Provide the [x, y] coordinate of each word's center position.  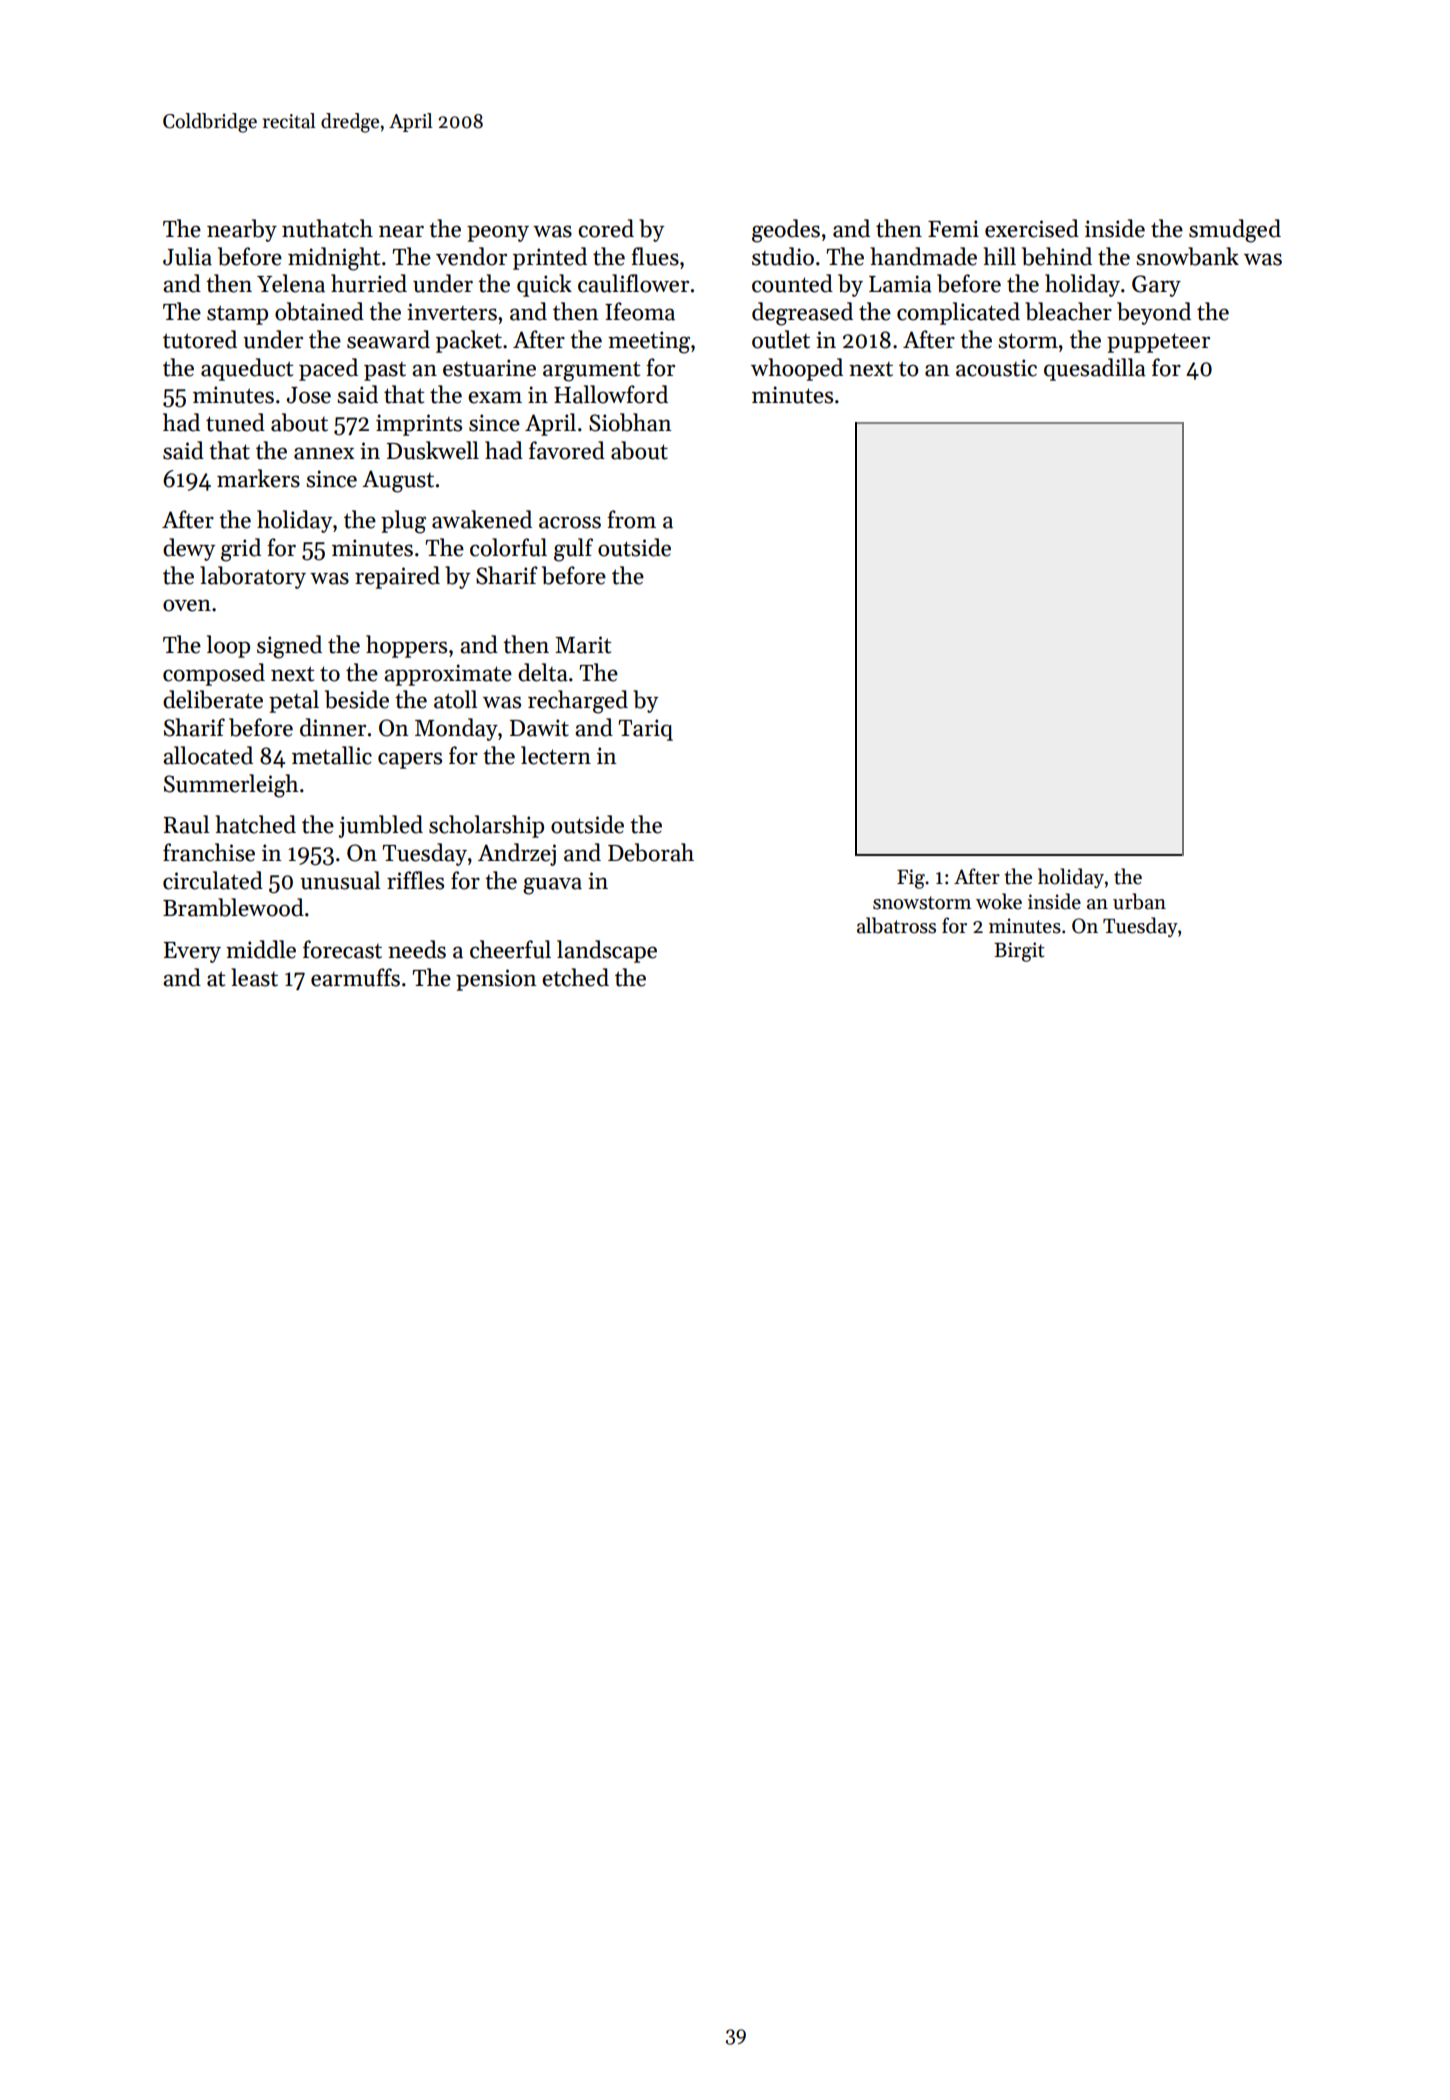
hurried [369, 283]
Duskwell [433, 450]
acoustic [996, 368]
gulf [573, 550]
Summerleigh [231, 786]
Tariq [645, 730]
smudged [1235, 231]
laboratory [253, 577]
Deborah [651, 852]
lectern [556, 755]
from [631, 519]
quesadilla [1095, 369]
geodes [786, 231]
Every [192, 952]
